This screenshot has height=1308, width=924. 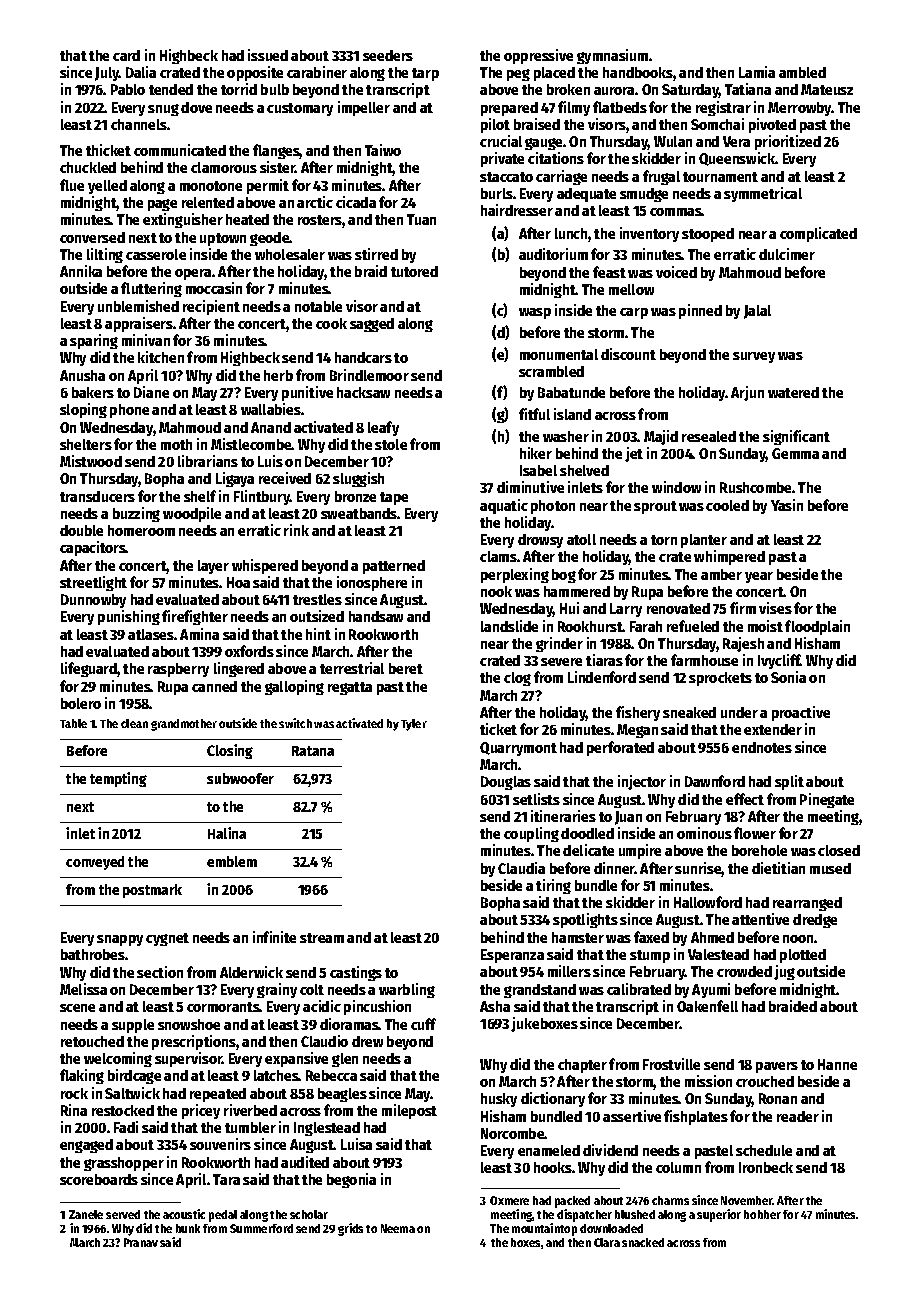 I want to click on Tuan, so click(x=421, y=219).
